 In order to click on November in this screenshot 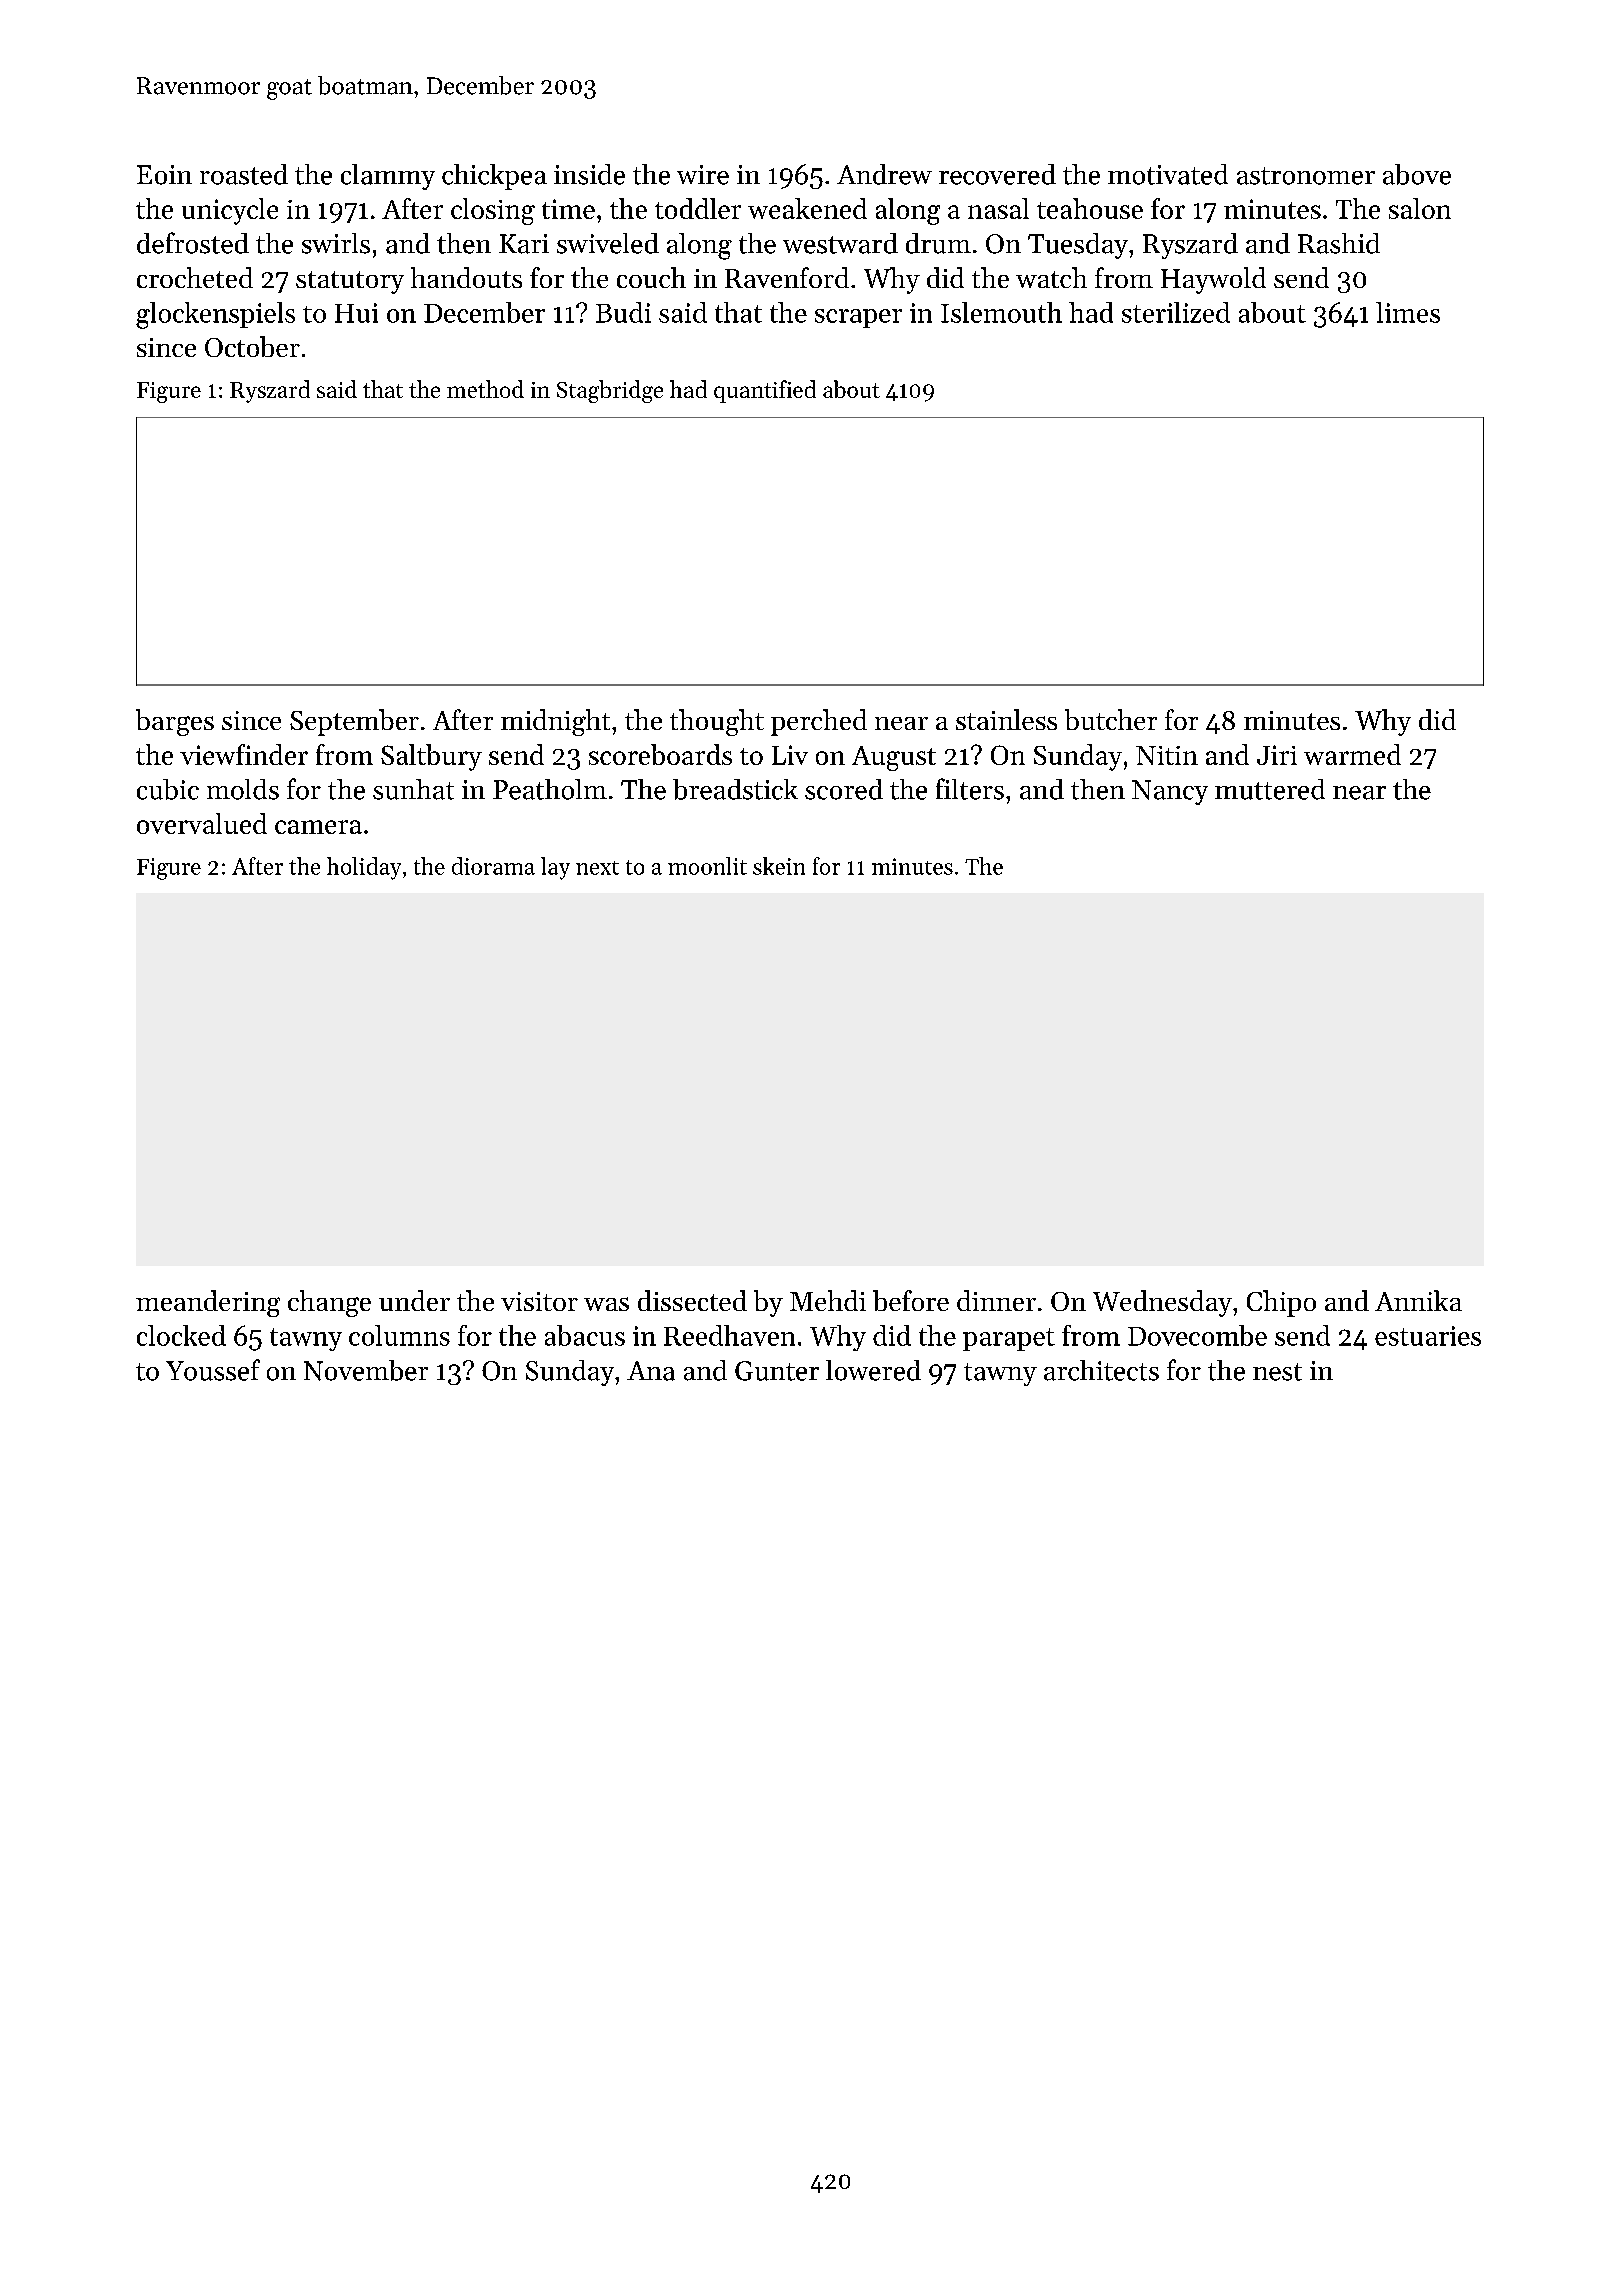, I will do `click(366, 1370)`.
